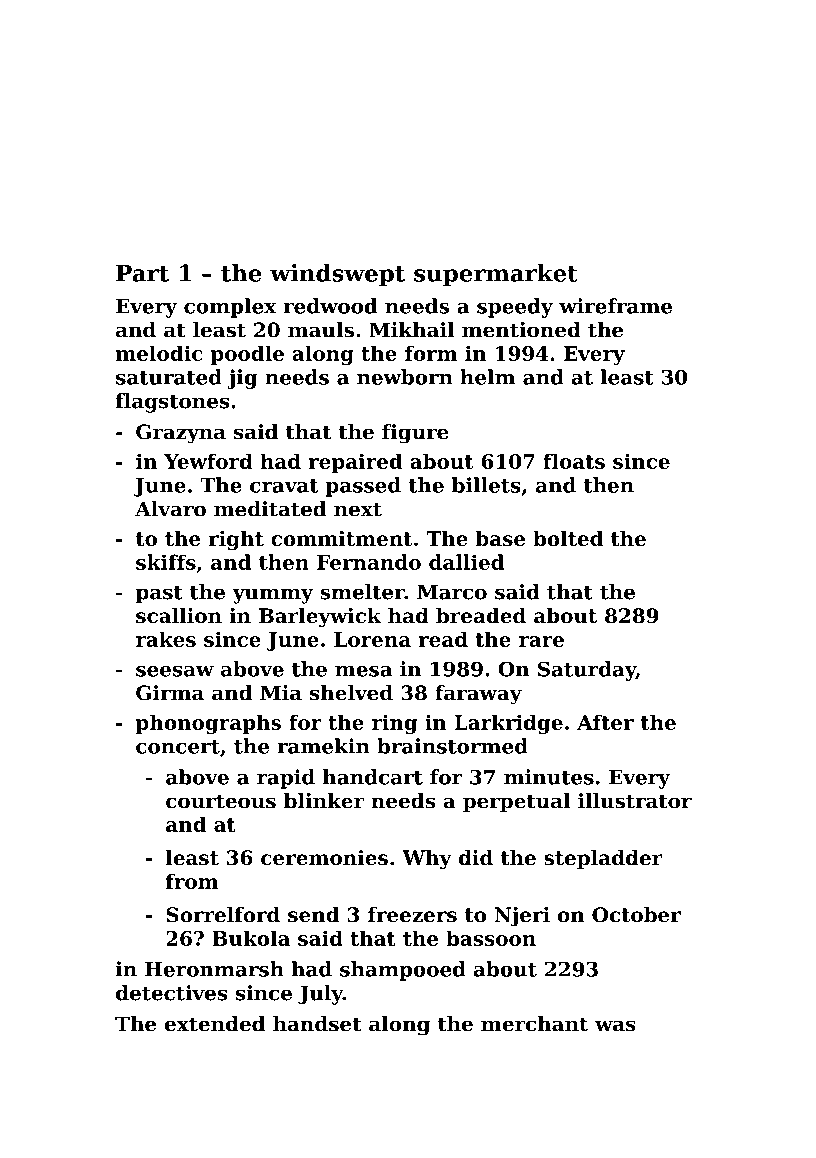  What do you see at coordinates (605, 722) in the page?
I see `After` at bounding box center [605, 722].
